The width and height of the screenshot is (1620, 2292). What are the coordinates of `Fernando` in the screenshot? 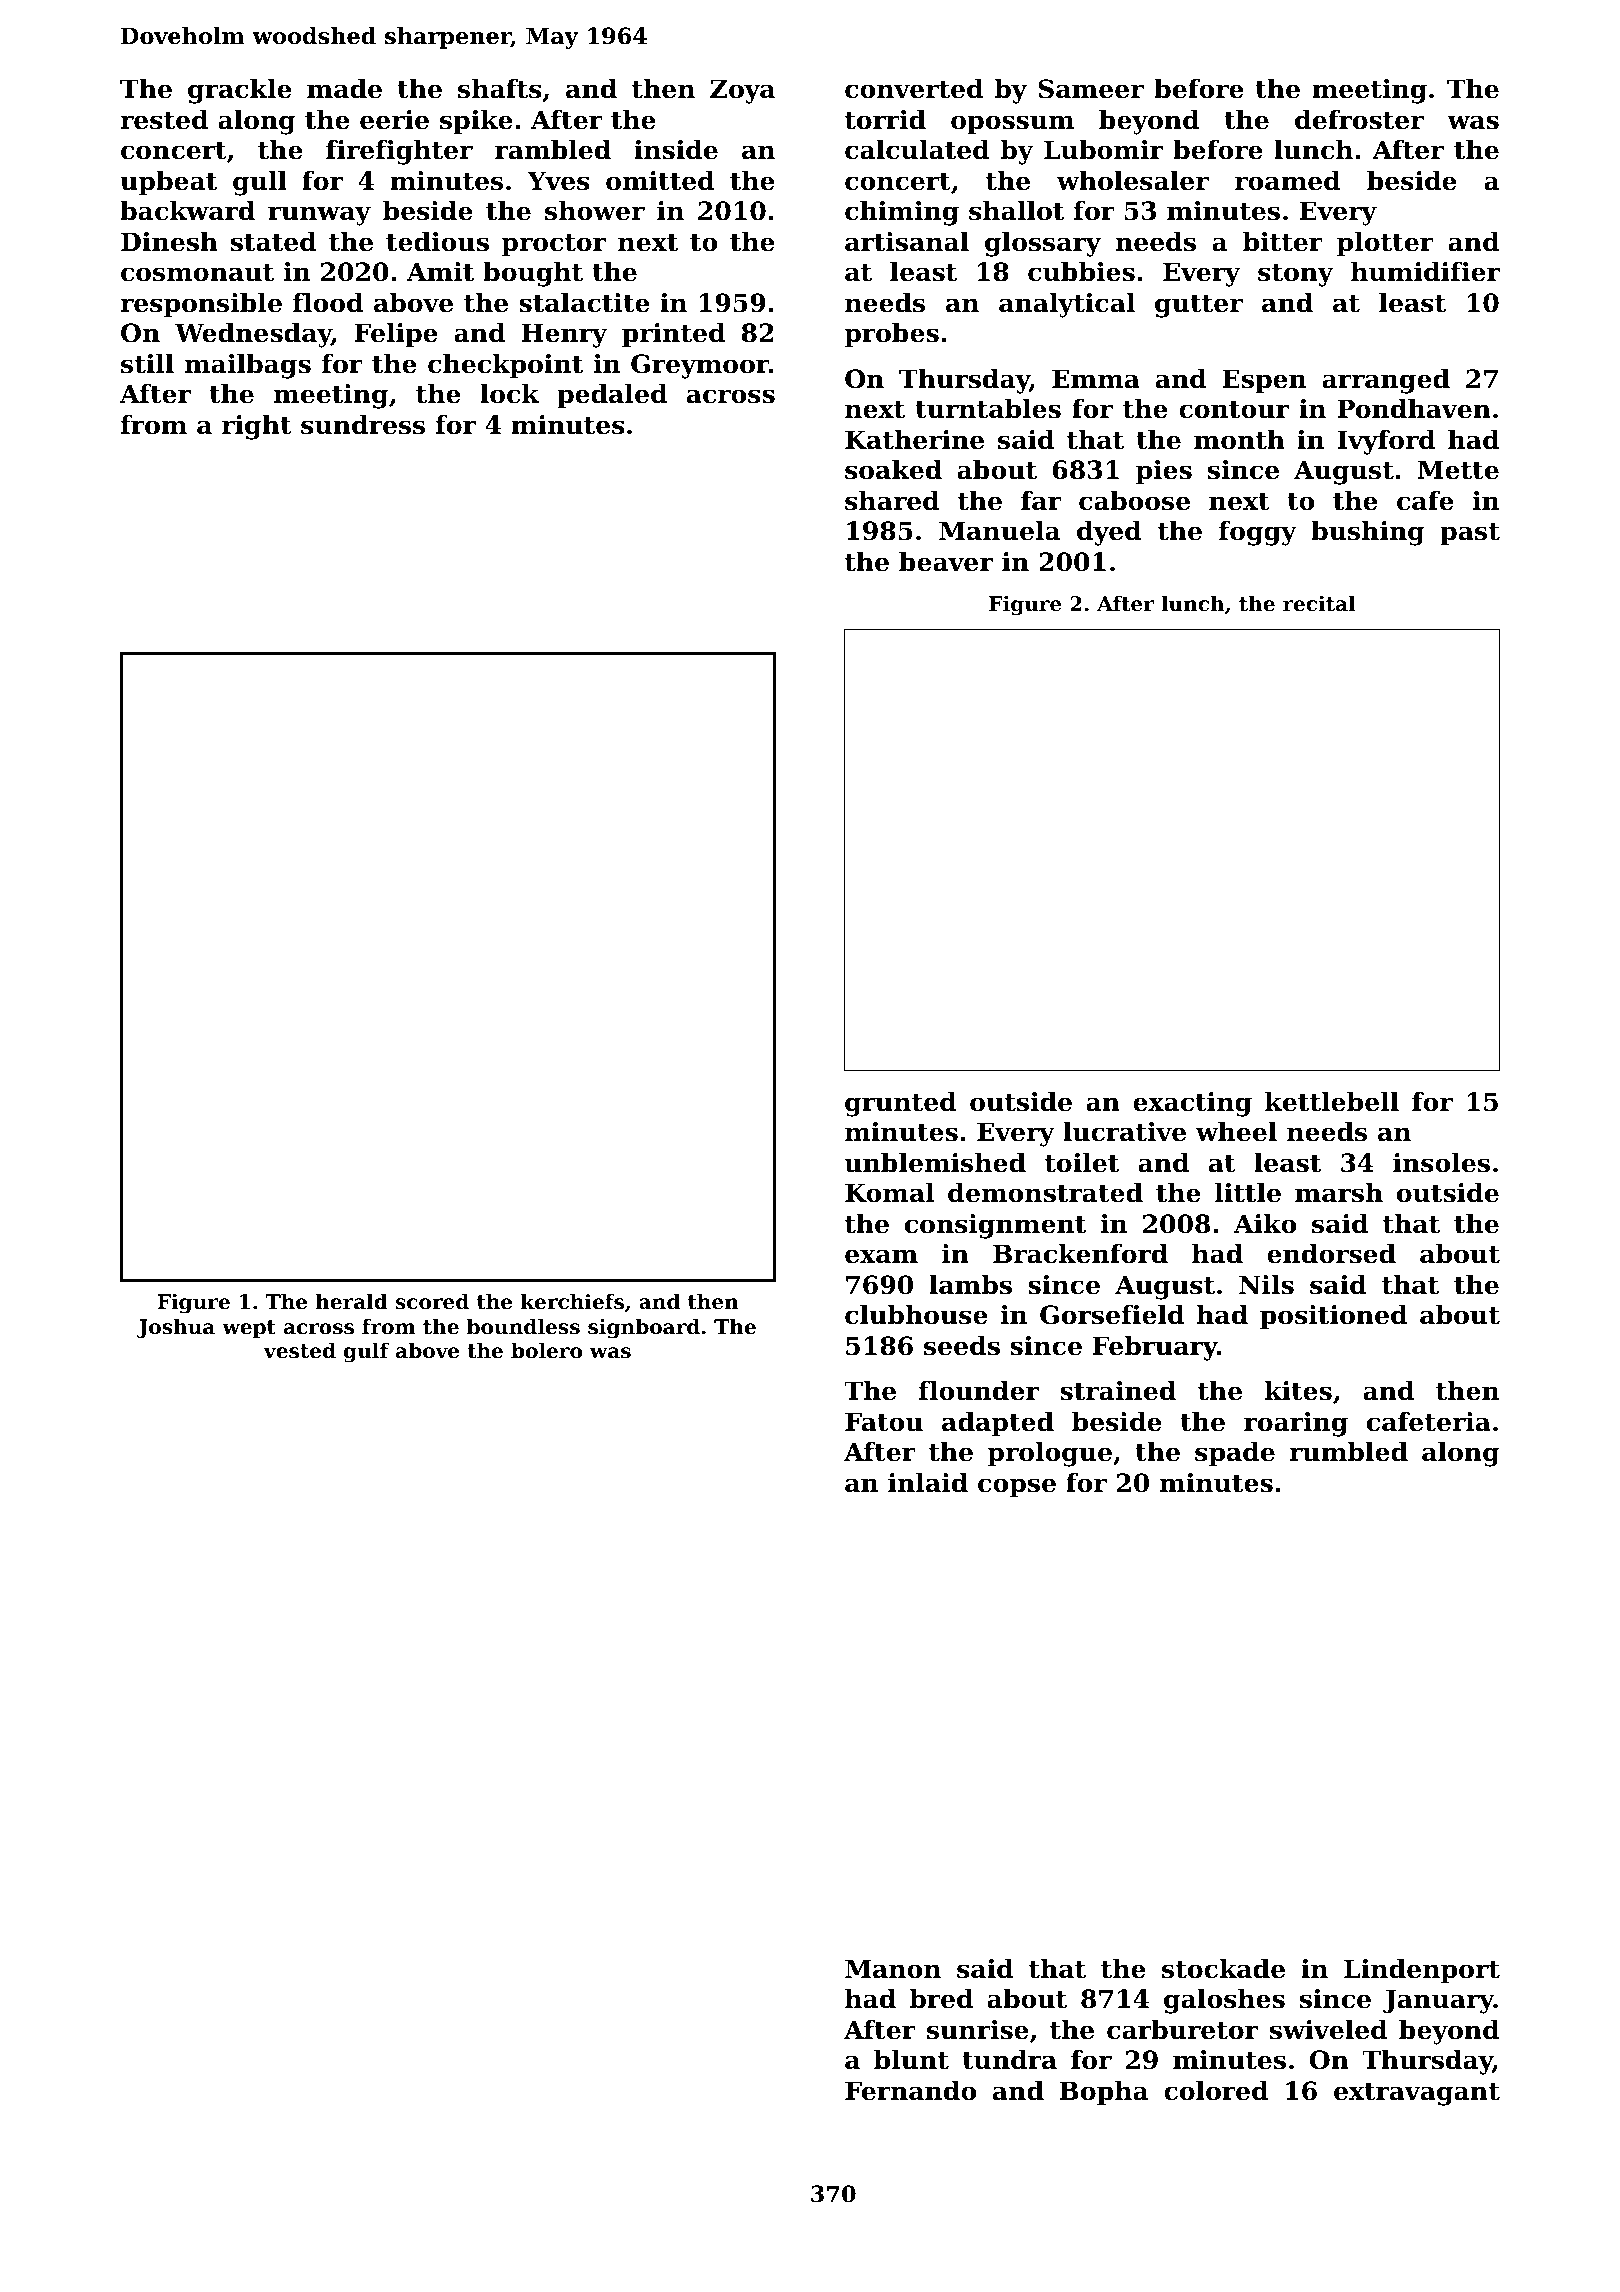 It's located at (911, 2091).
